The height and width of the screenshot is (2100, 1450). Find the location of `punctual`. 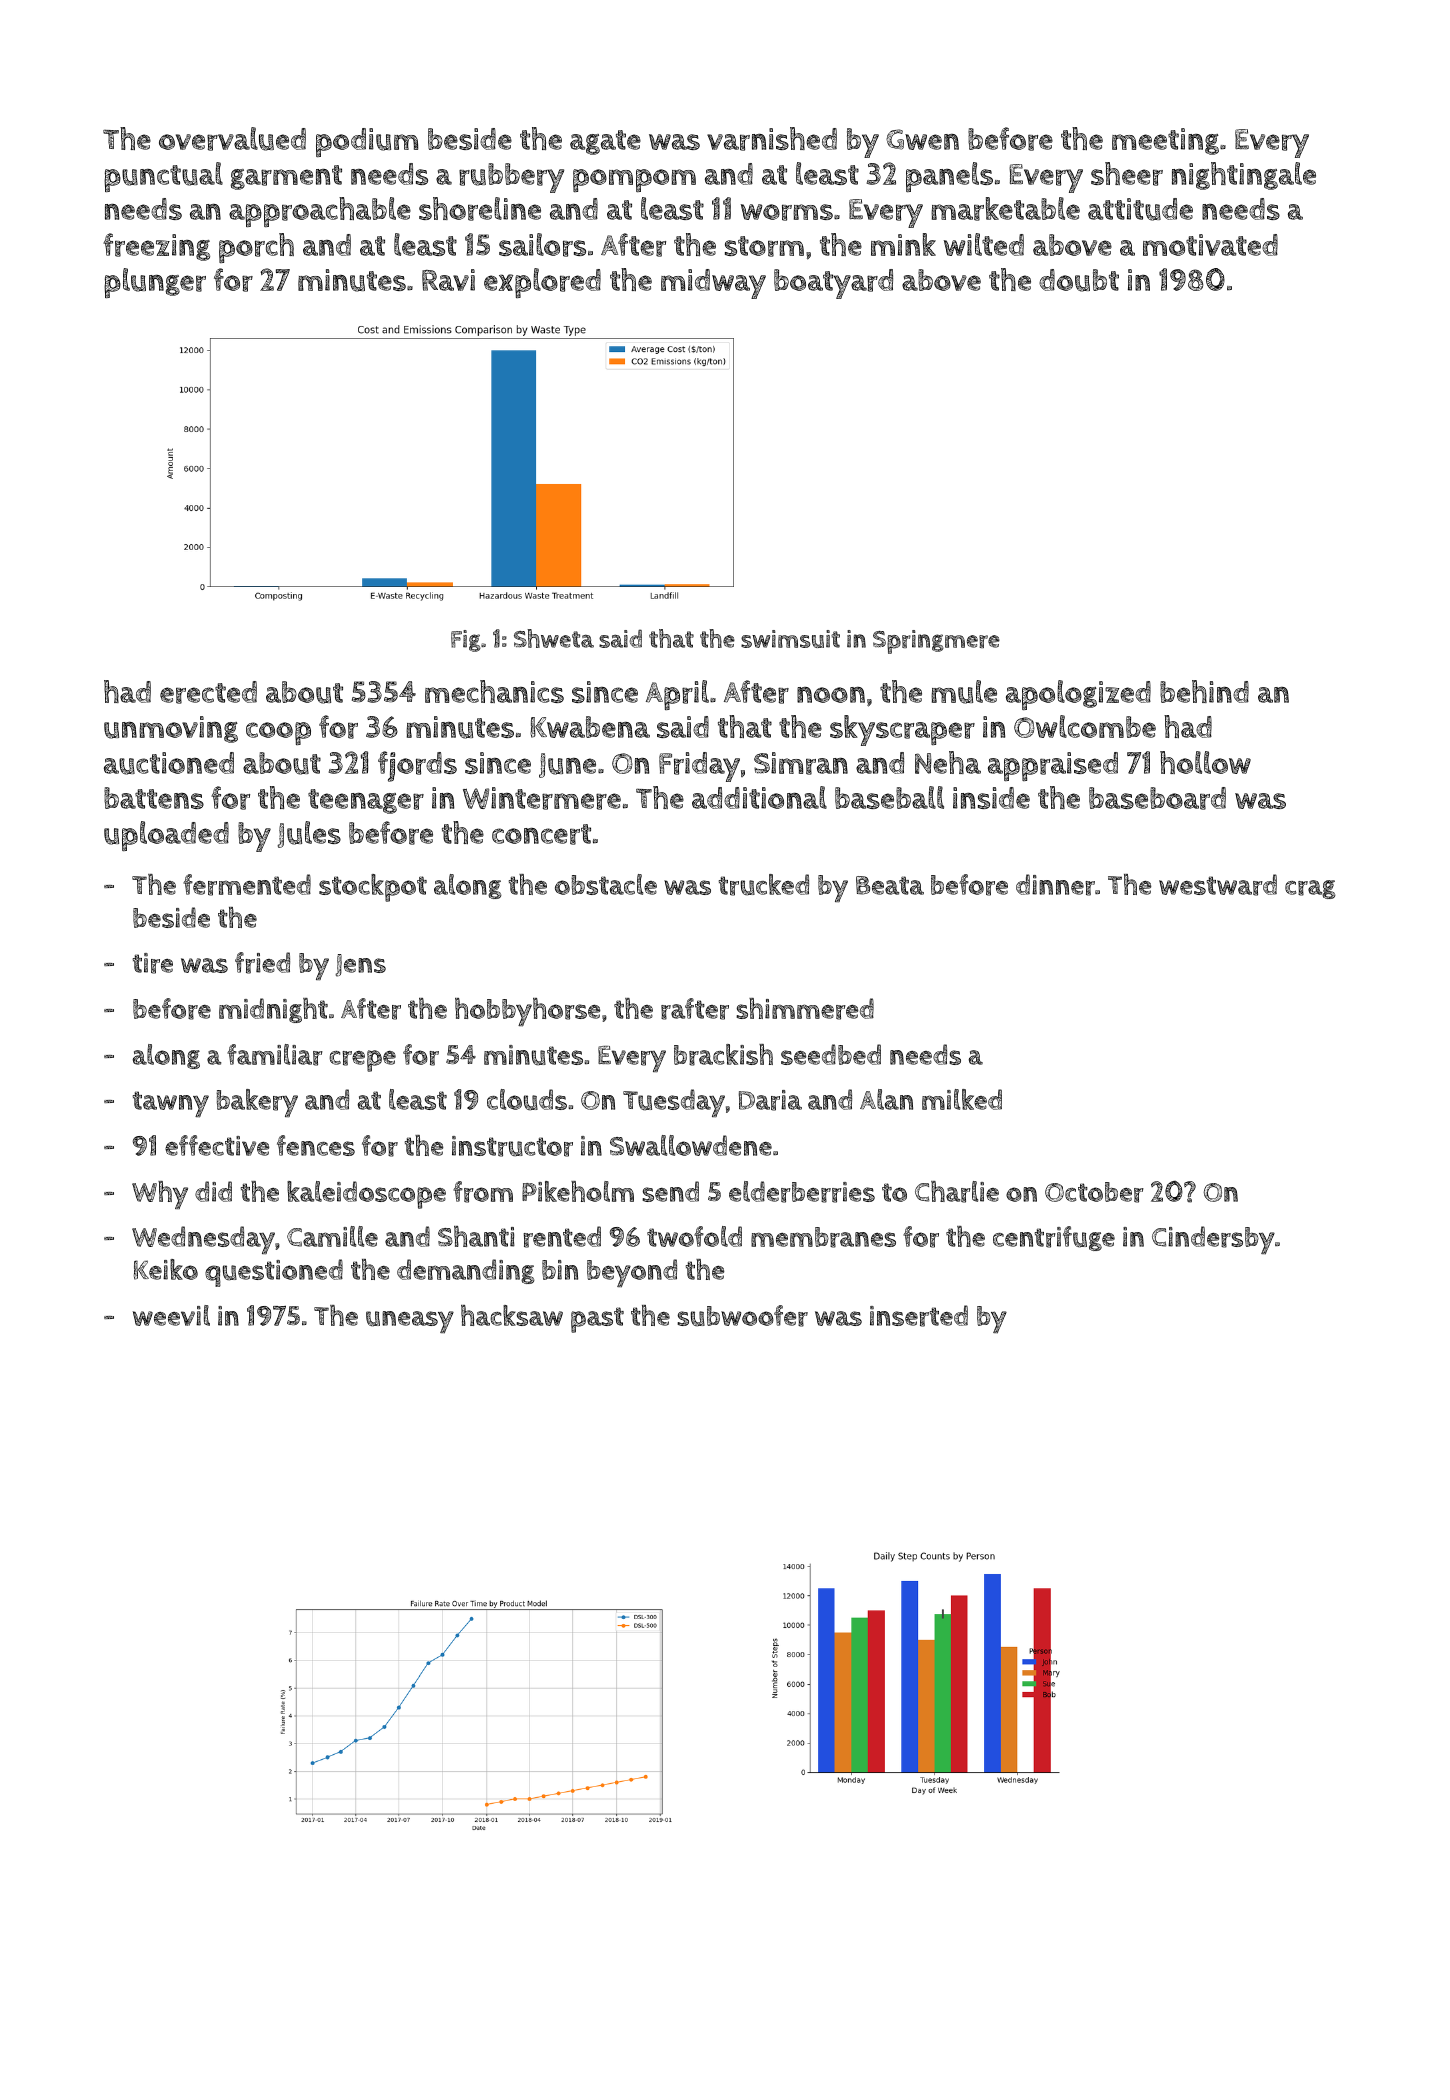

punctual is located at coordinates (163, 177).
